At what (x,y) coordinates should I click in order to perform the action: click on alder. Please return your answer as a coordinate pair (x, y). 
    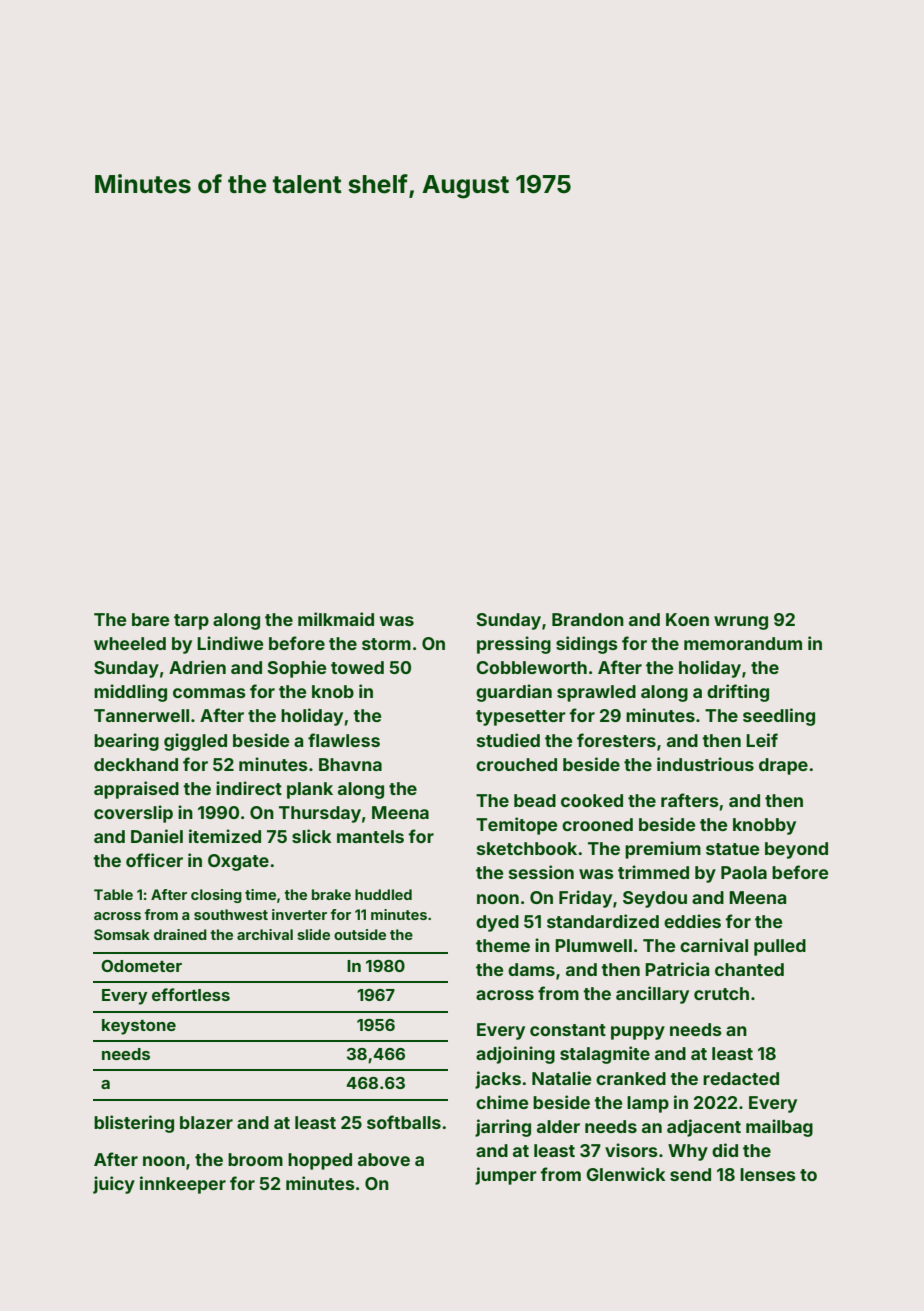
    Looking at the image, I should click on (558, 1126).
